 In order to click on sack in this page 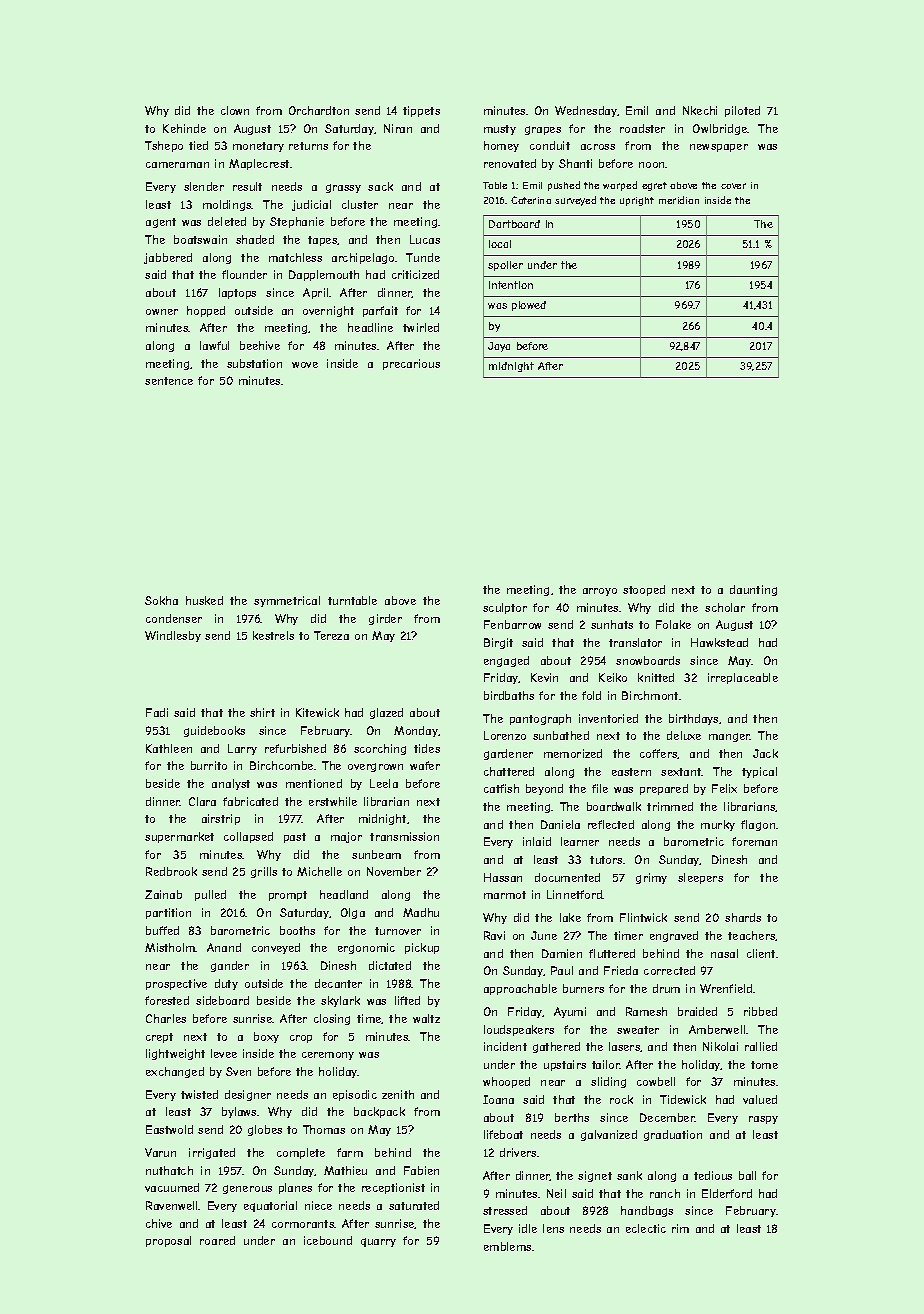, I will do `click(380, 186)`.
